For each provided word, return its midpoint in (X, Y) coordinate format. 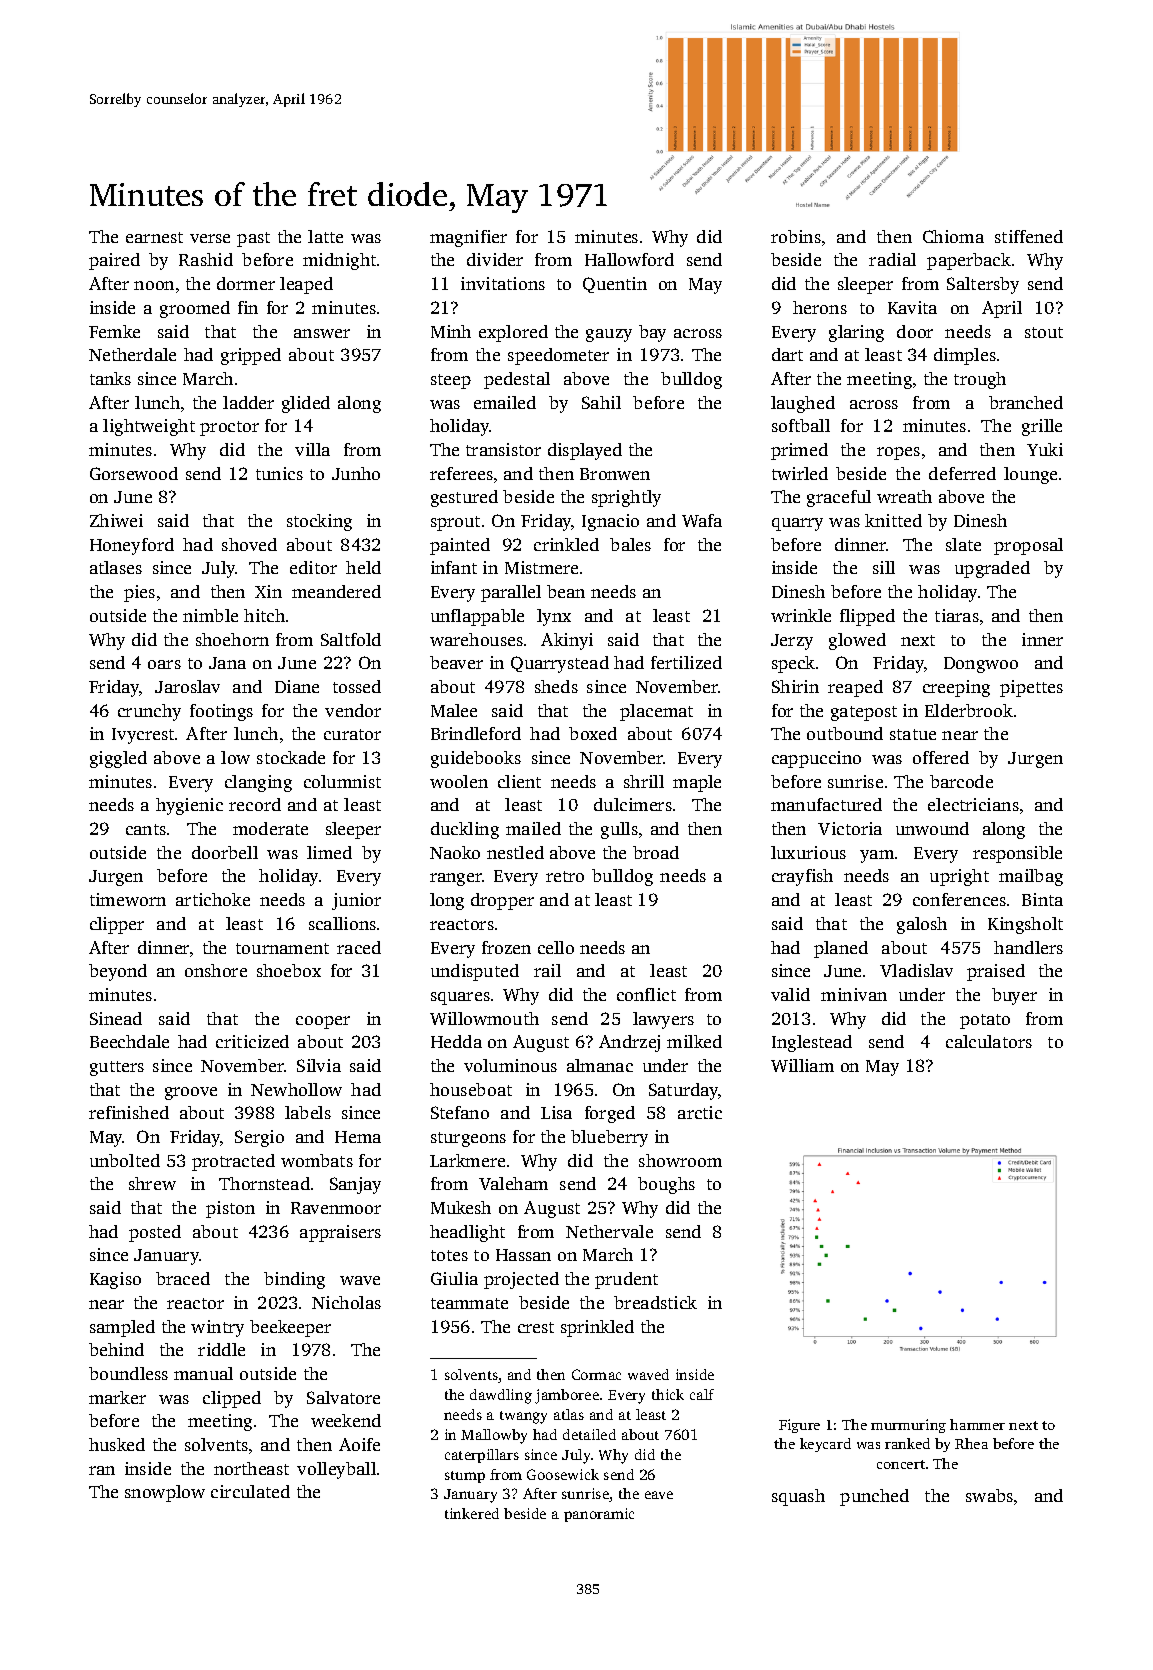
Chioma (953, 236)
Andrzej (629, 1043)
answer (322, 333)
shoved (249, 544)
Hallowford (629, 259)
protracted (233, 1162)
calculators (989, 1041)
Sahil (601, 402)
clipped (232, 1399)
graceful (839, 498)
